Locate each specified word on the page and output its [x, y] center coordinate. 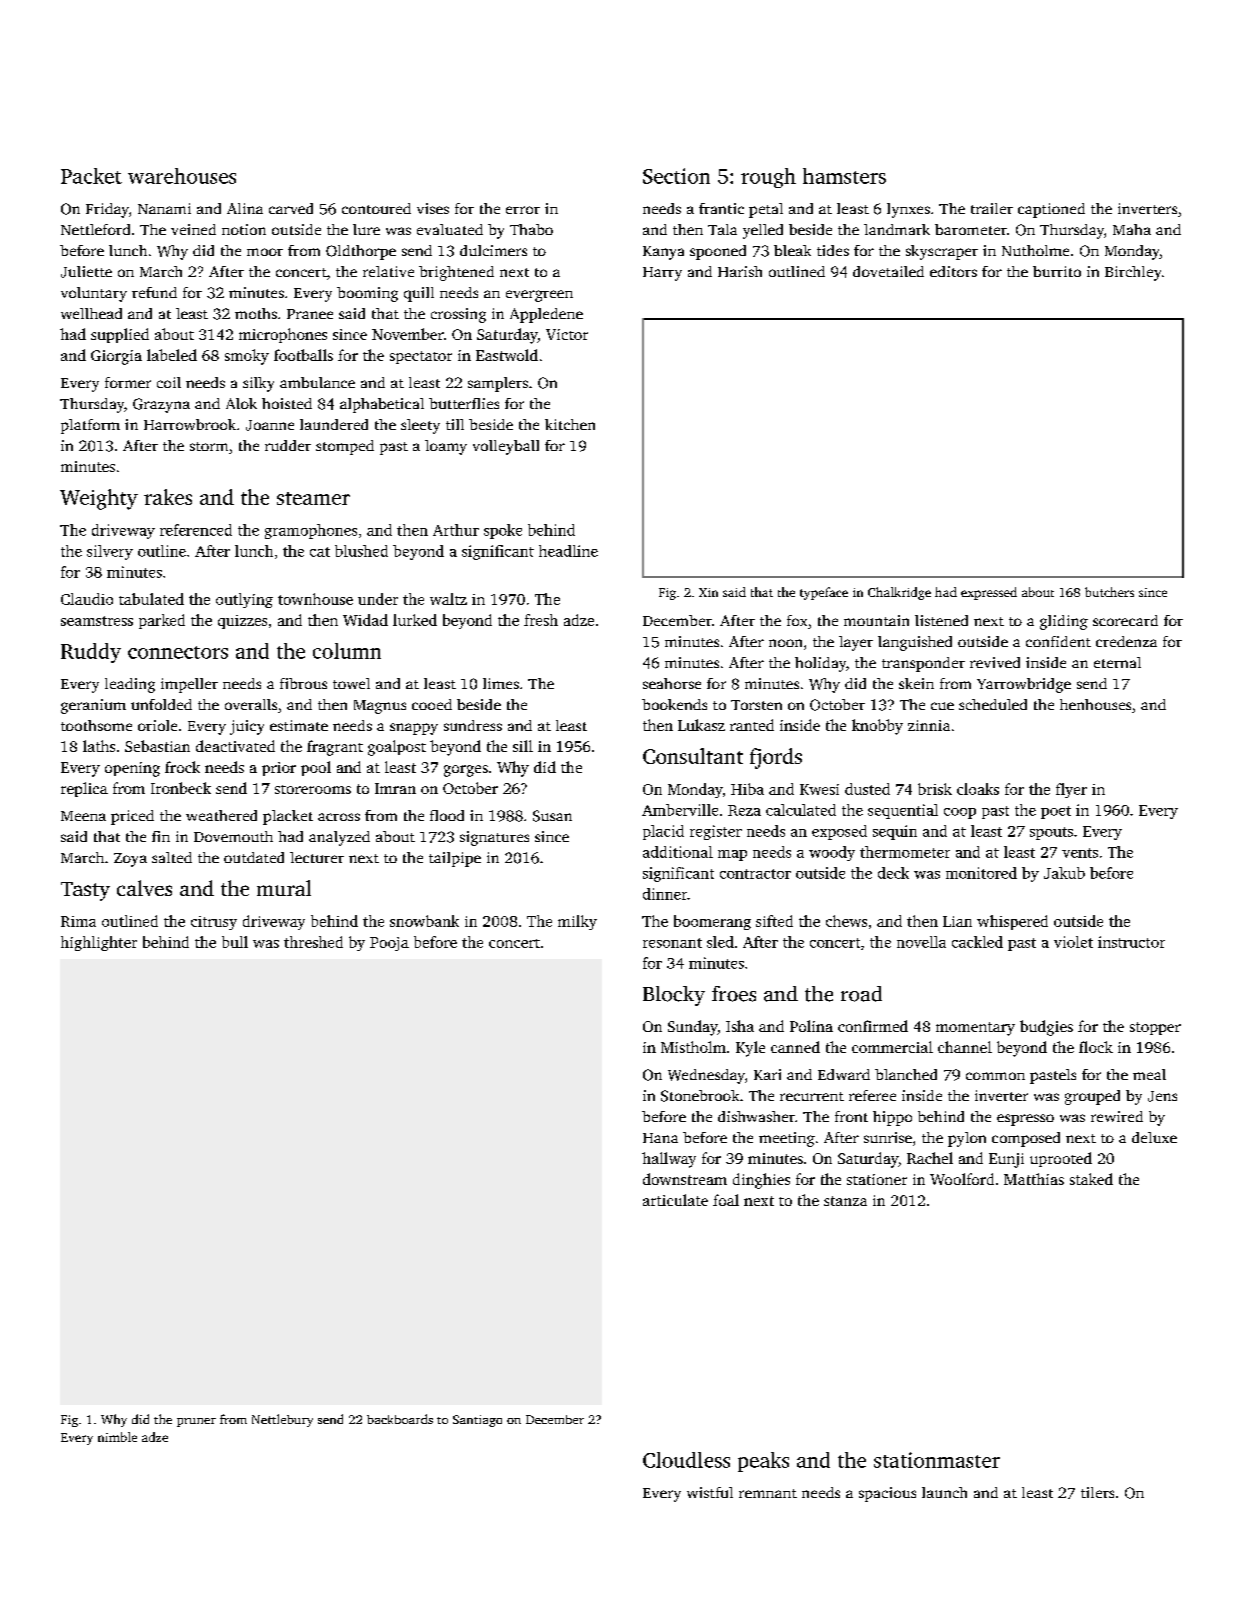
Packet [91, 176]
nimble [117, 1437]
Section [676, 176]
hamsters [844, 176]
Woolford [962, 1179]
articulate [675, 1200]
